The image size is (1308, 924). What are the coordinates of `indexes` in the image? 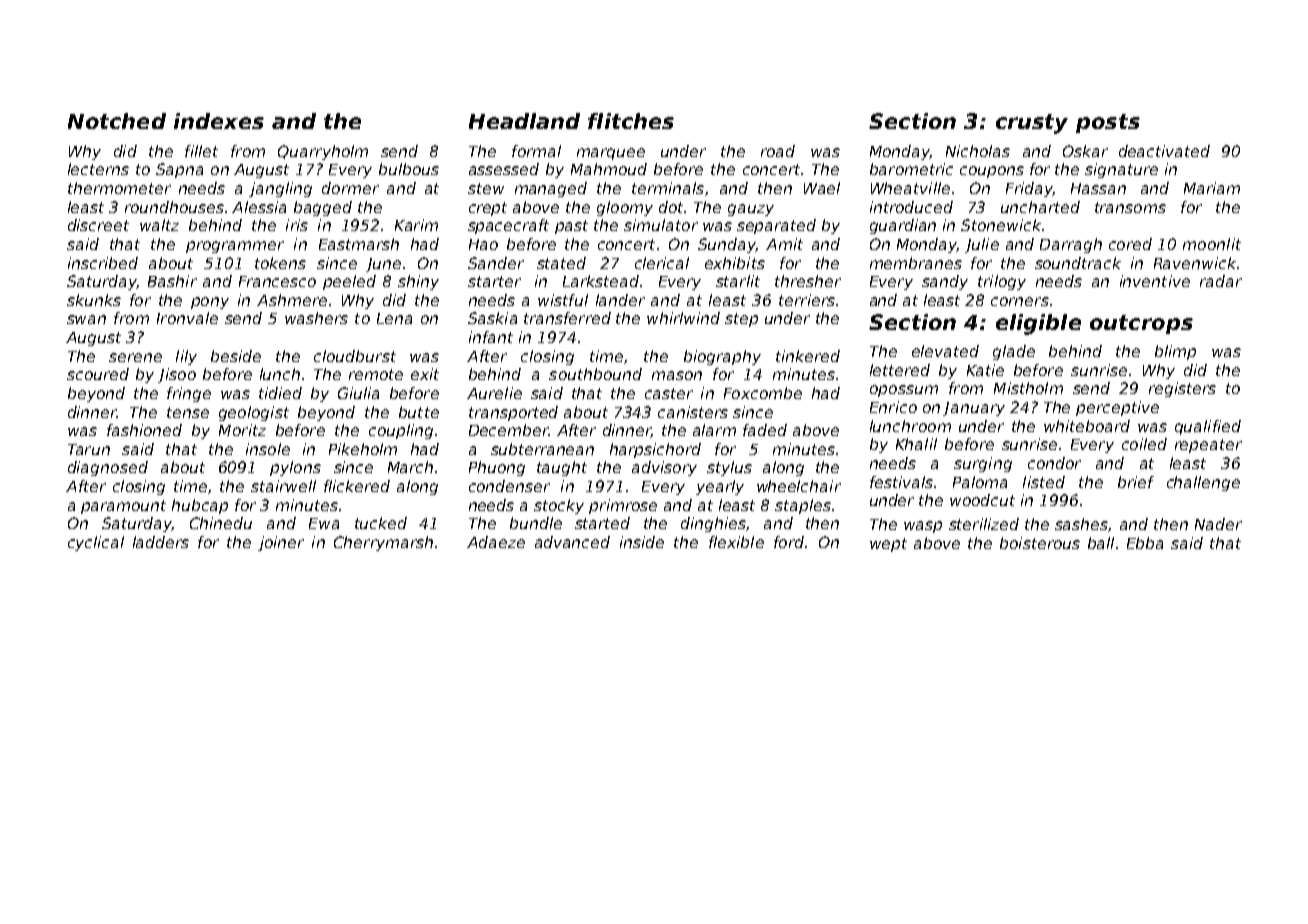 It's located at (219, 121).
